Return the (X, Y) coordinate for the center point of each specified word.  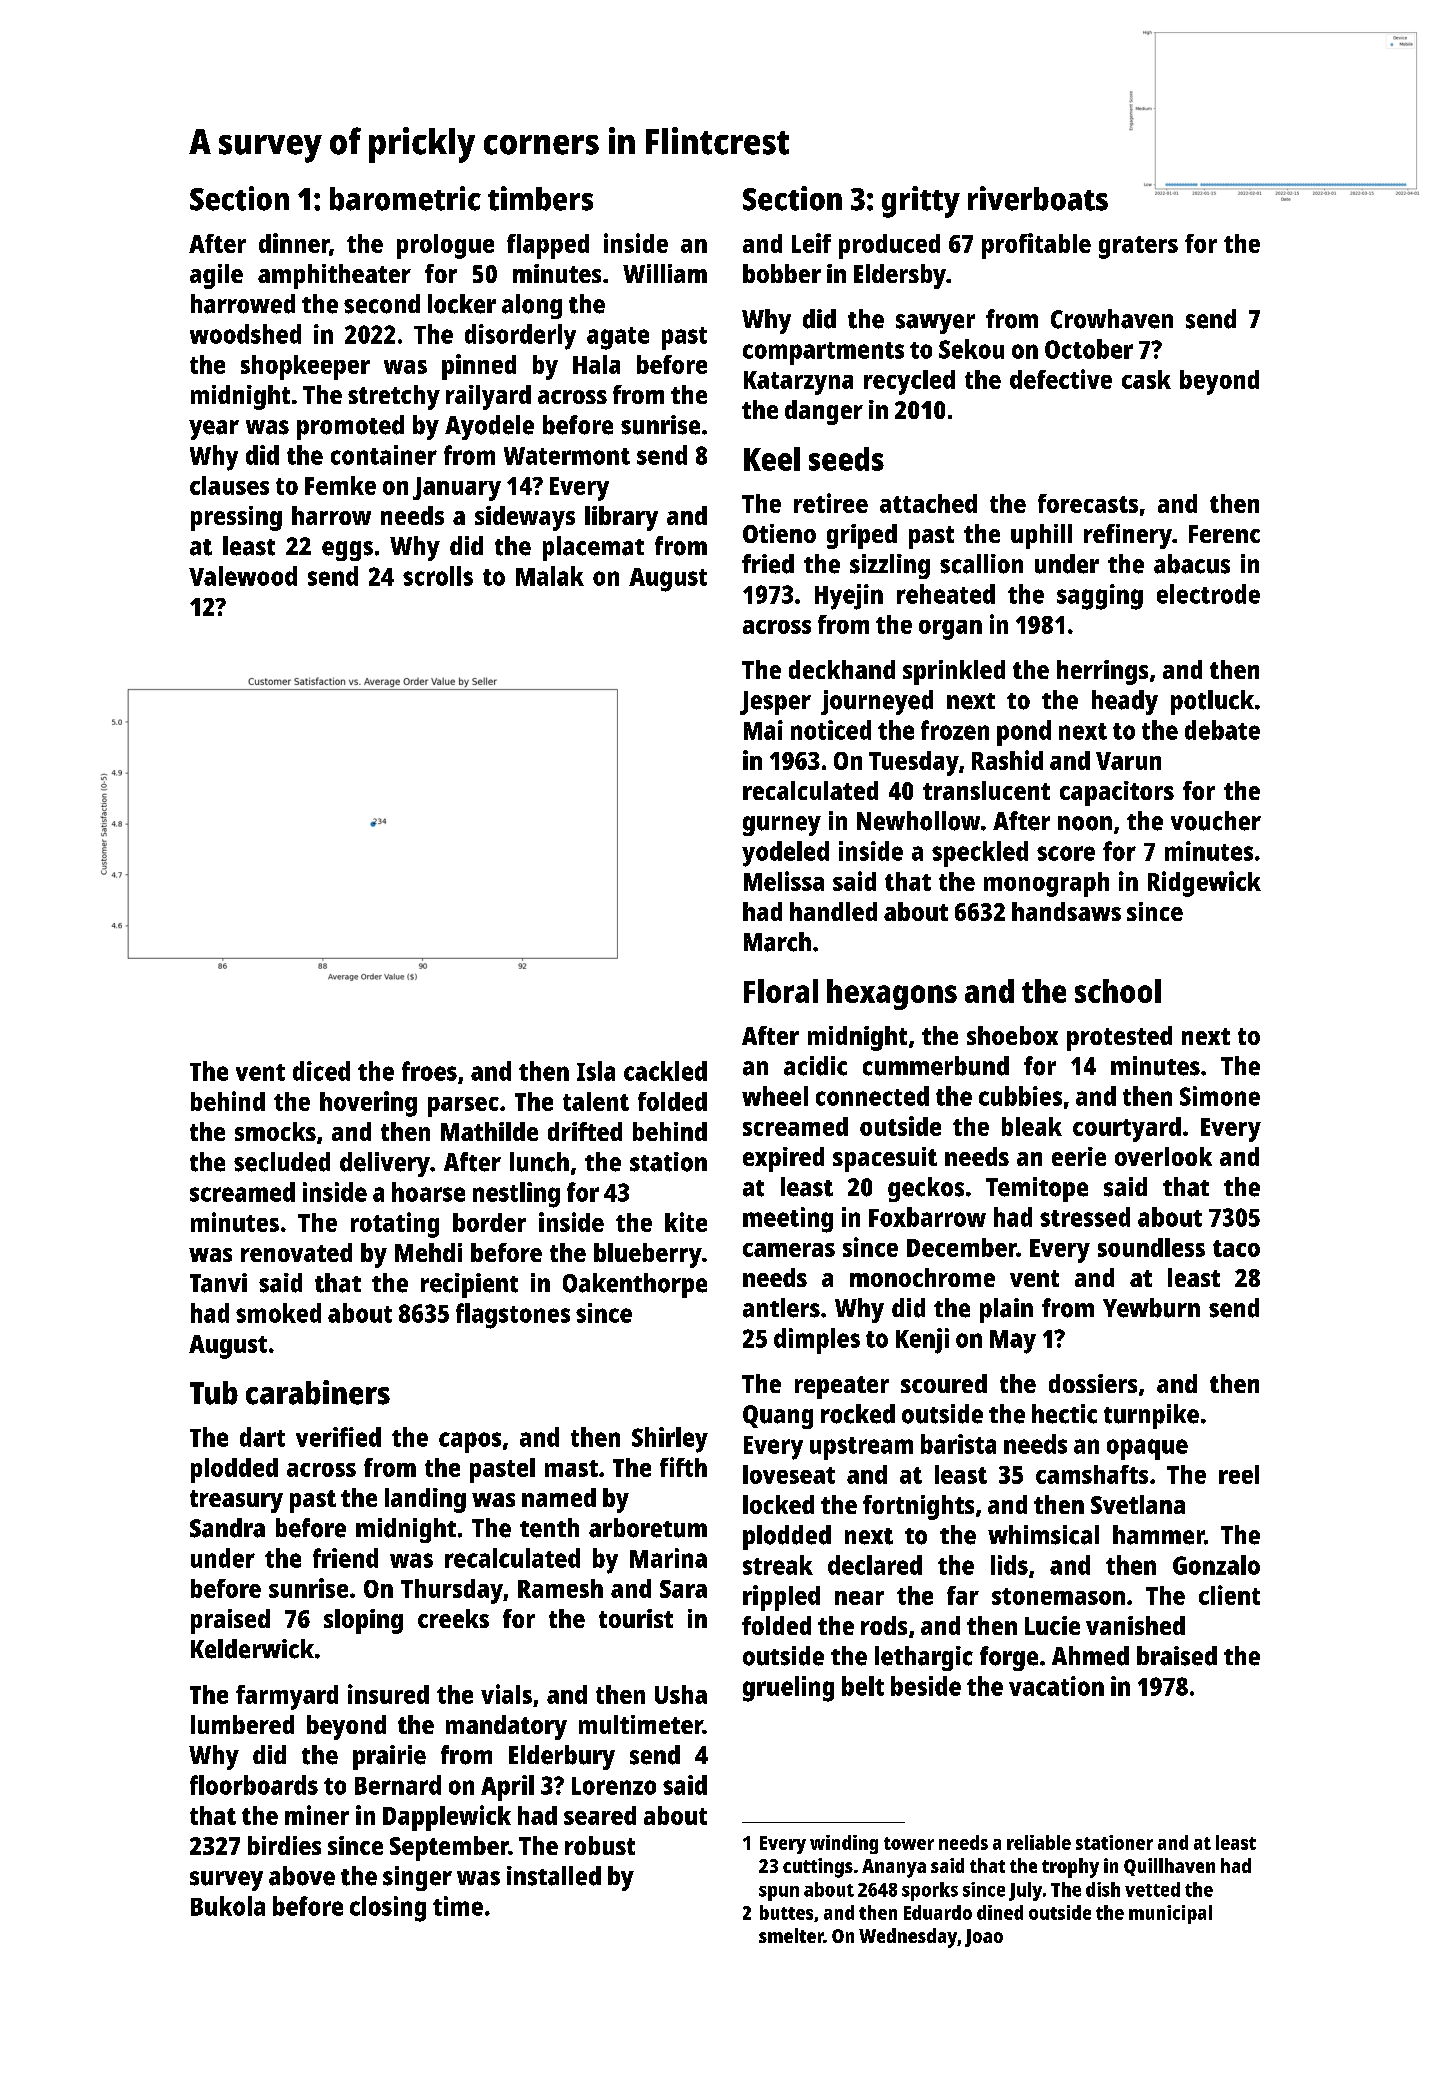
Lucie (1052, 1625)
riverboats (1038, 198)
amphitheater (334, 276)
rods (884, 1625)
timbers (540, 198)
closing (388, 1909)
